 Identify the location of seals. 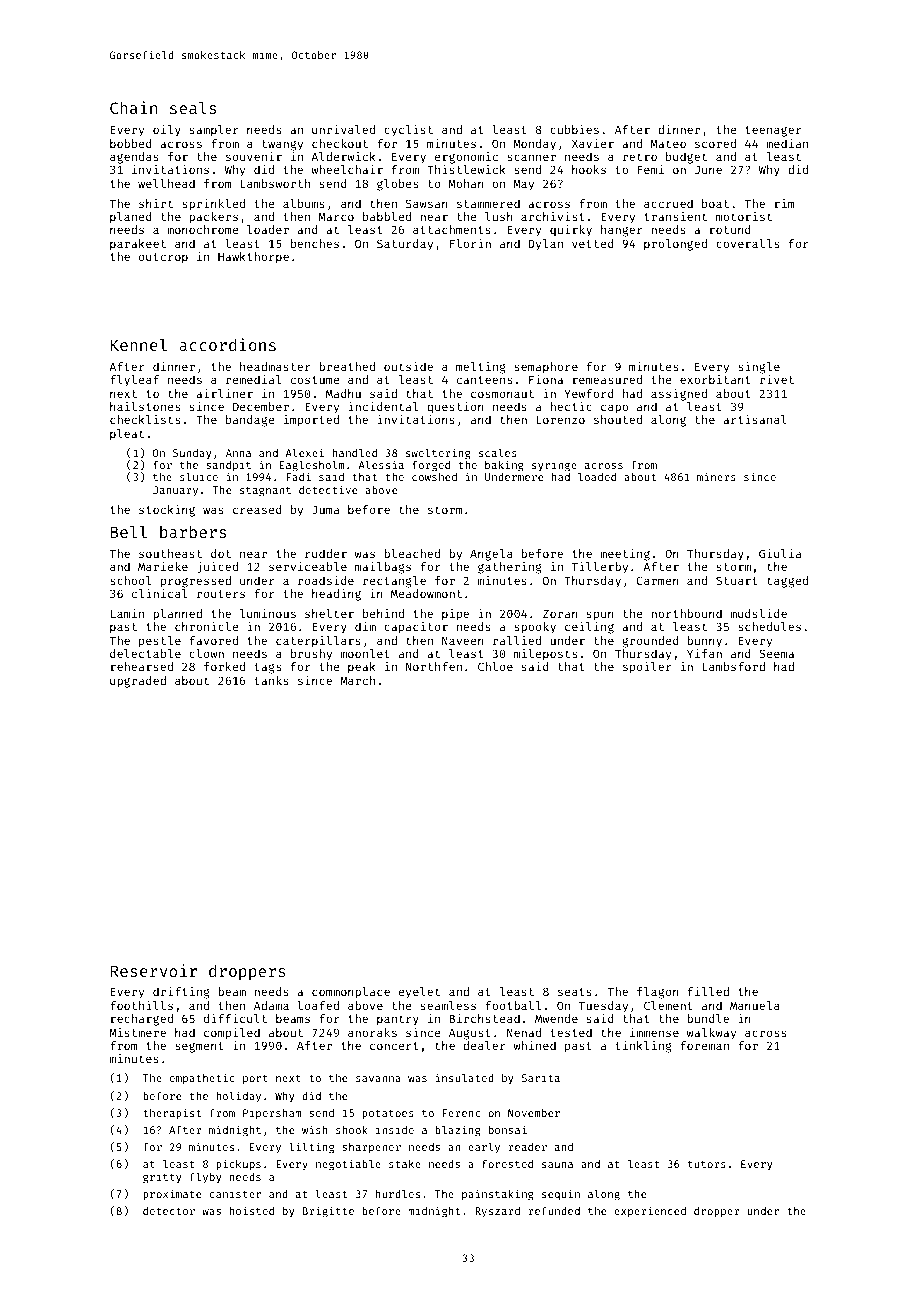
(193, 108).
